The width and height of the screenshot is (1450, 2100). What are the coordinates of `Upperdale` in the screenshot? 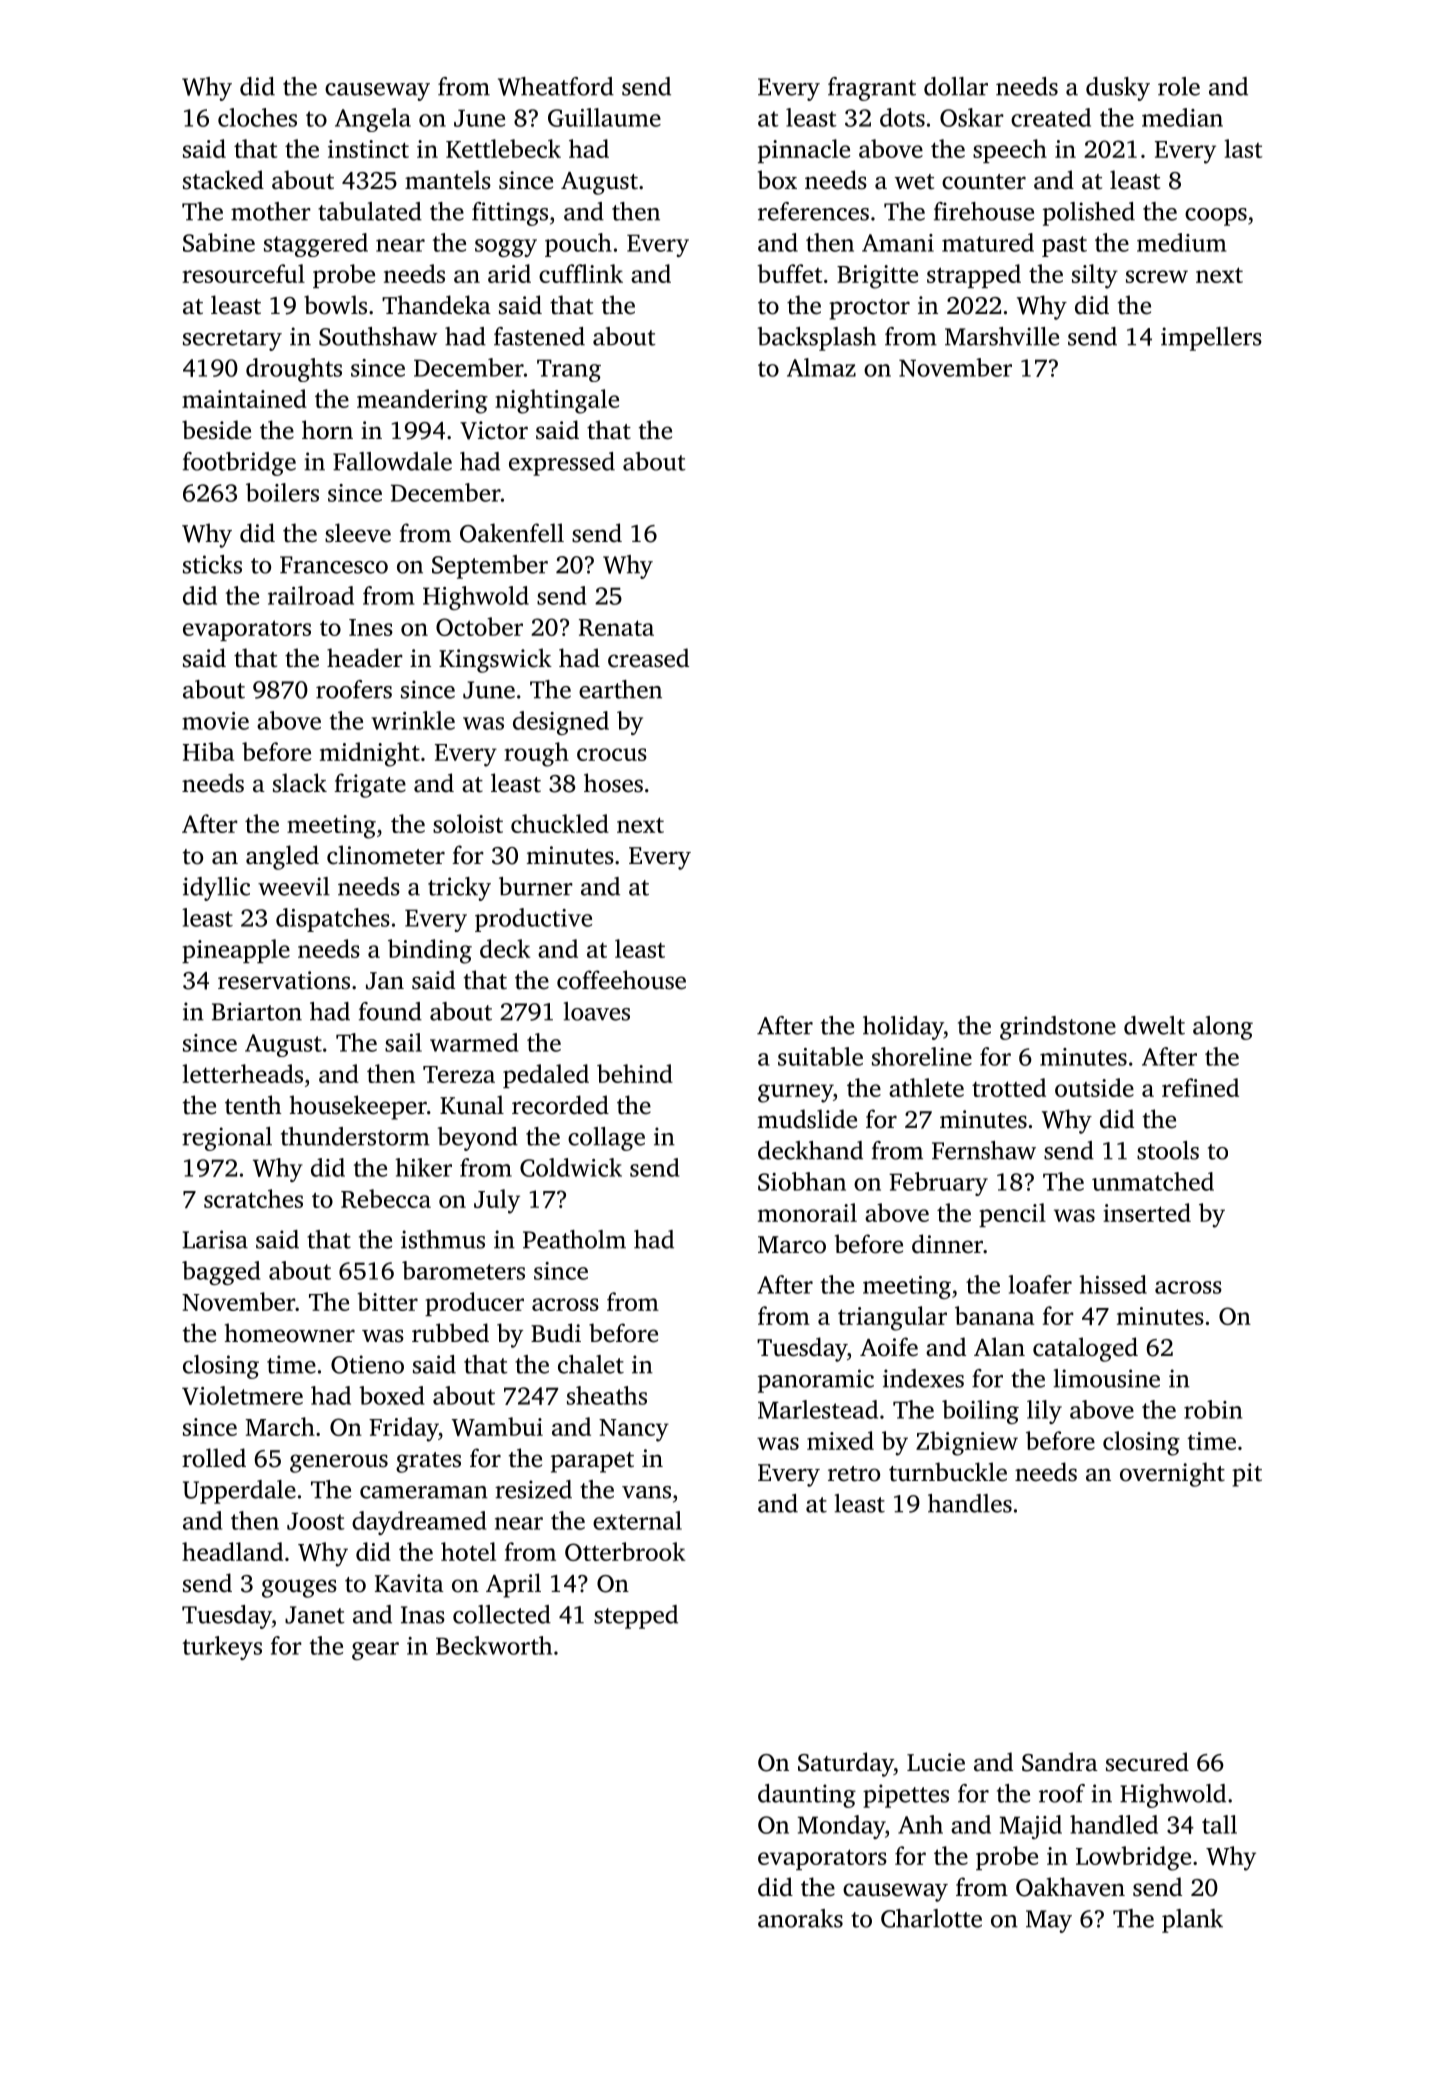 It's located at (239, 1492).
